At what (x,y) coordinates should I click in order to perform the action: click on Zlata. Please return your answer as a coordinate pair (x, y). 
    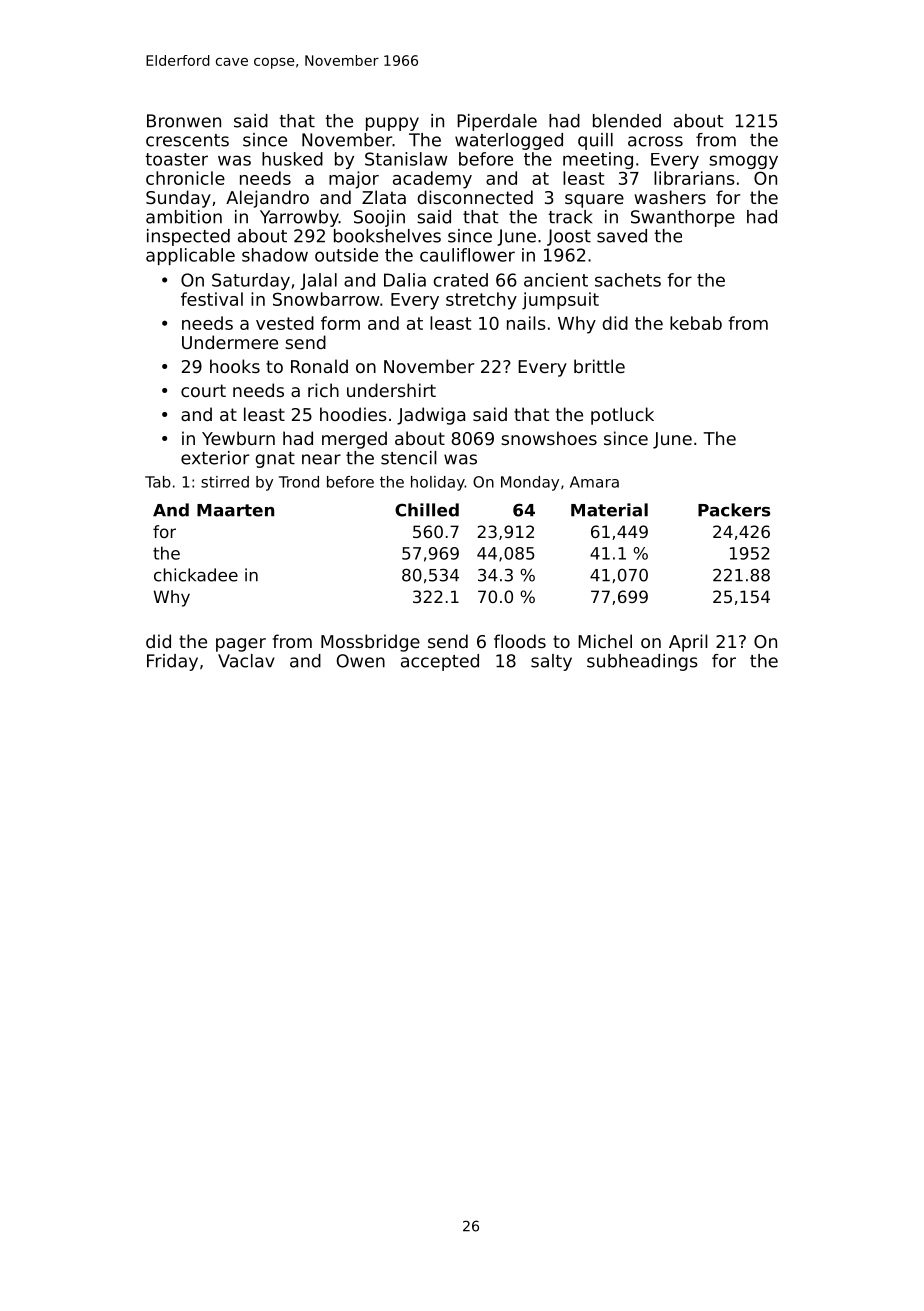
    Looking at the image, I should click on (384, 197).
